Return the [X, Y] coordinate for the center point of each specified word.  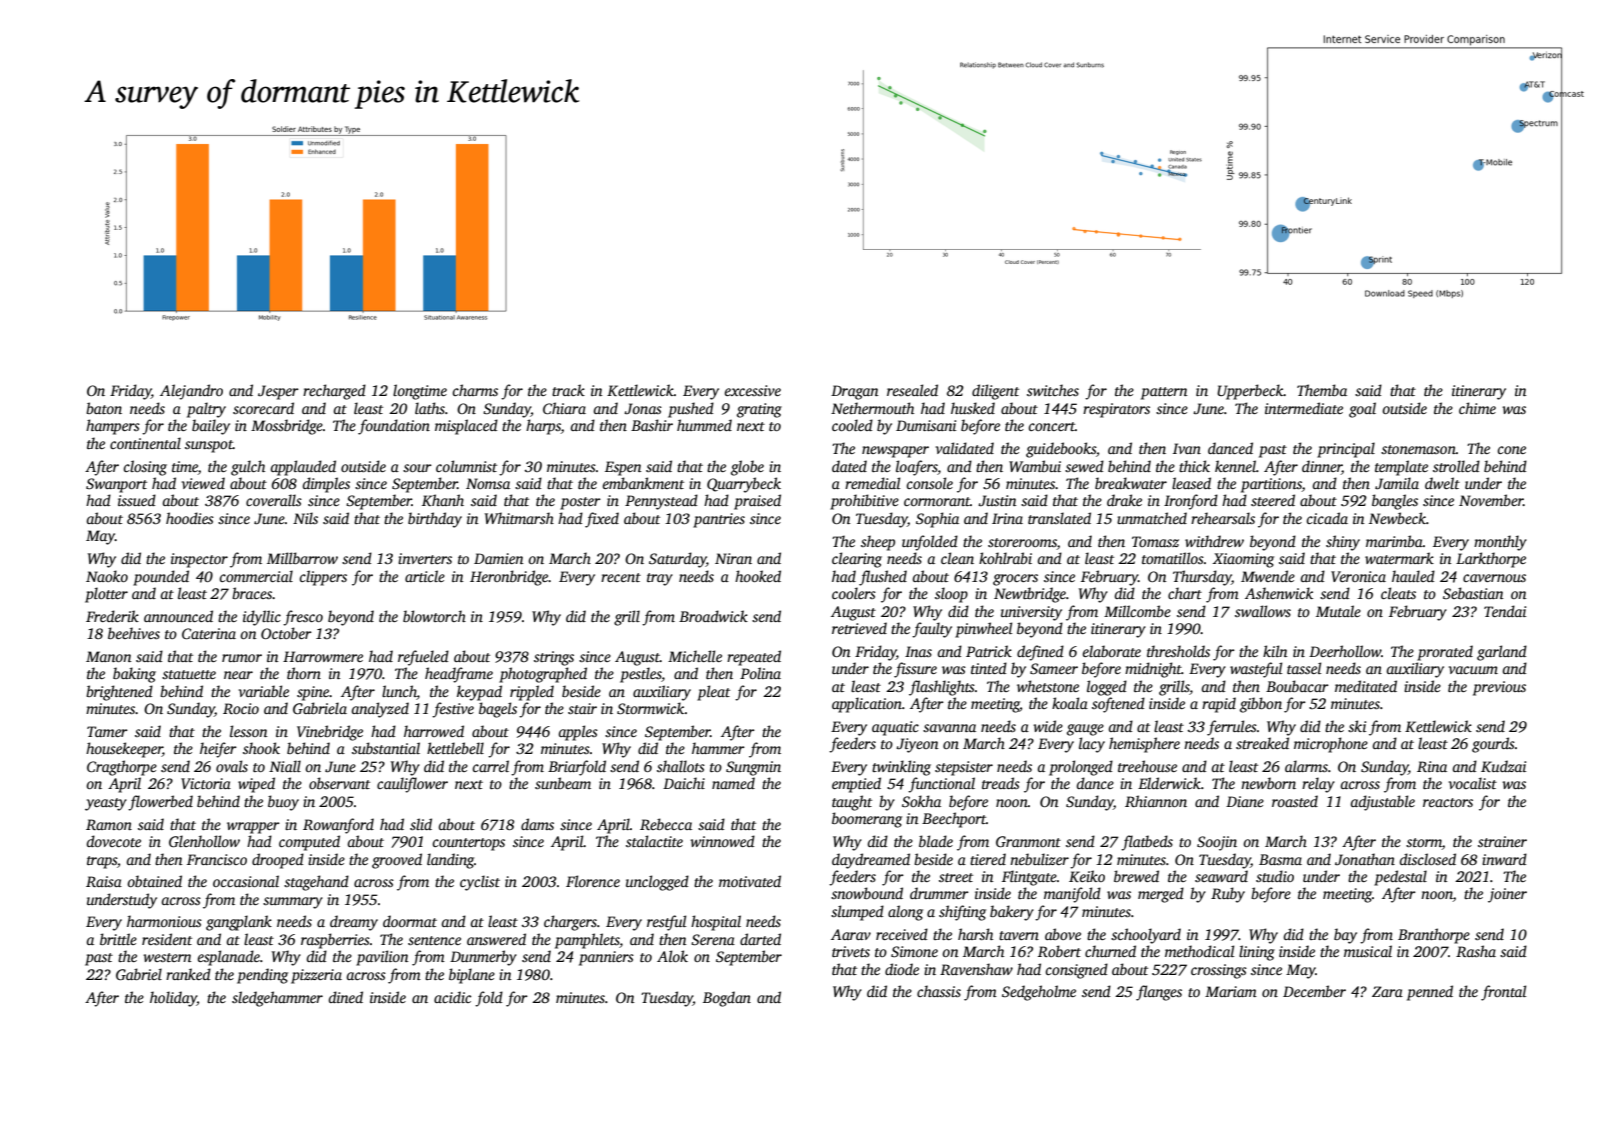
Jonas [643, 408]
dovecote [114, 841]
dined [346, 997]
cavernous [1494, 578]
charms [475, 390]
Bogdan [727, 999]
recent [621, 577]
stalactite [654, 841]
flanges [1159, 993]
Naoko [107, 576]
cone [1511, 450]
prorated [1445, 653]
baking [134, 675]
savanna [949, 728]
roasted [1295, 801]
